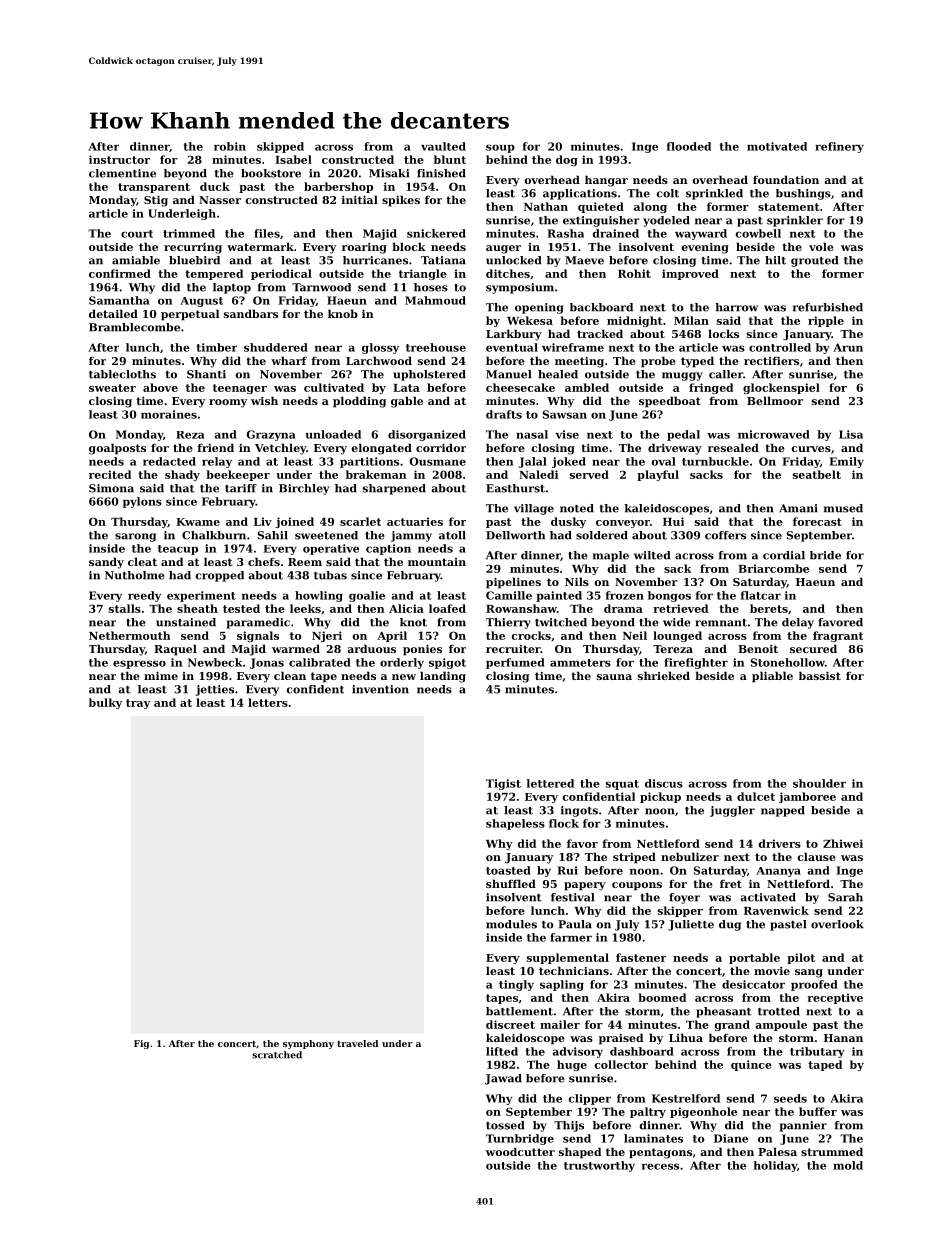  What do you see at coordinates (838, 636) in the document?
I see `fragrant` at bounding box center [838, 636].
